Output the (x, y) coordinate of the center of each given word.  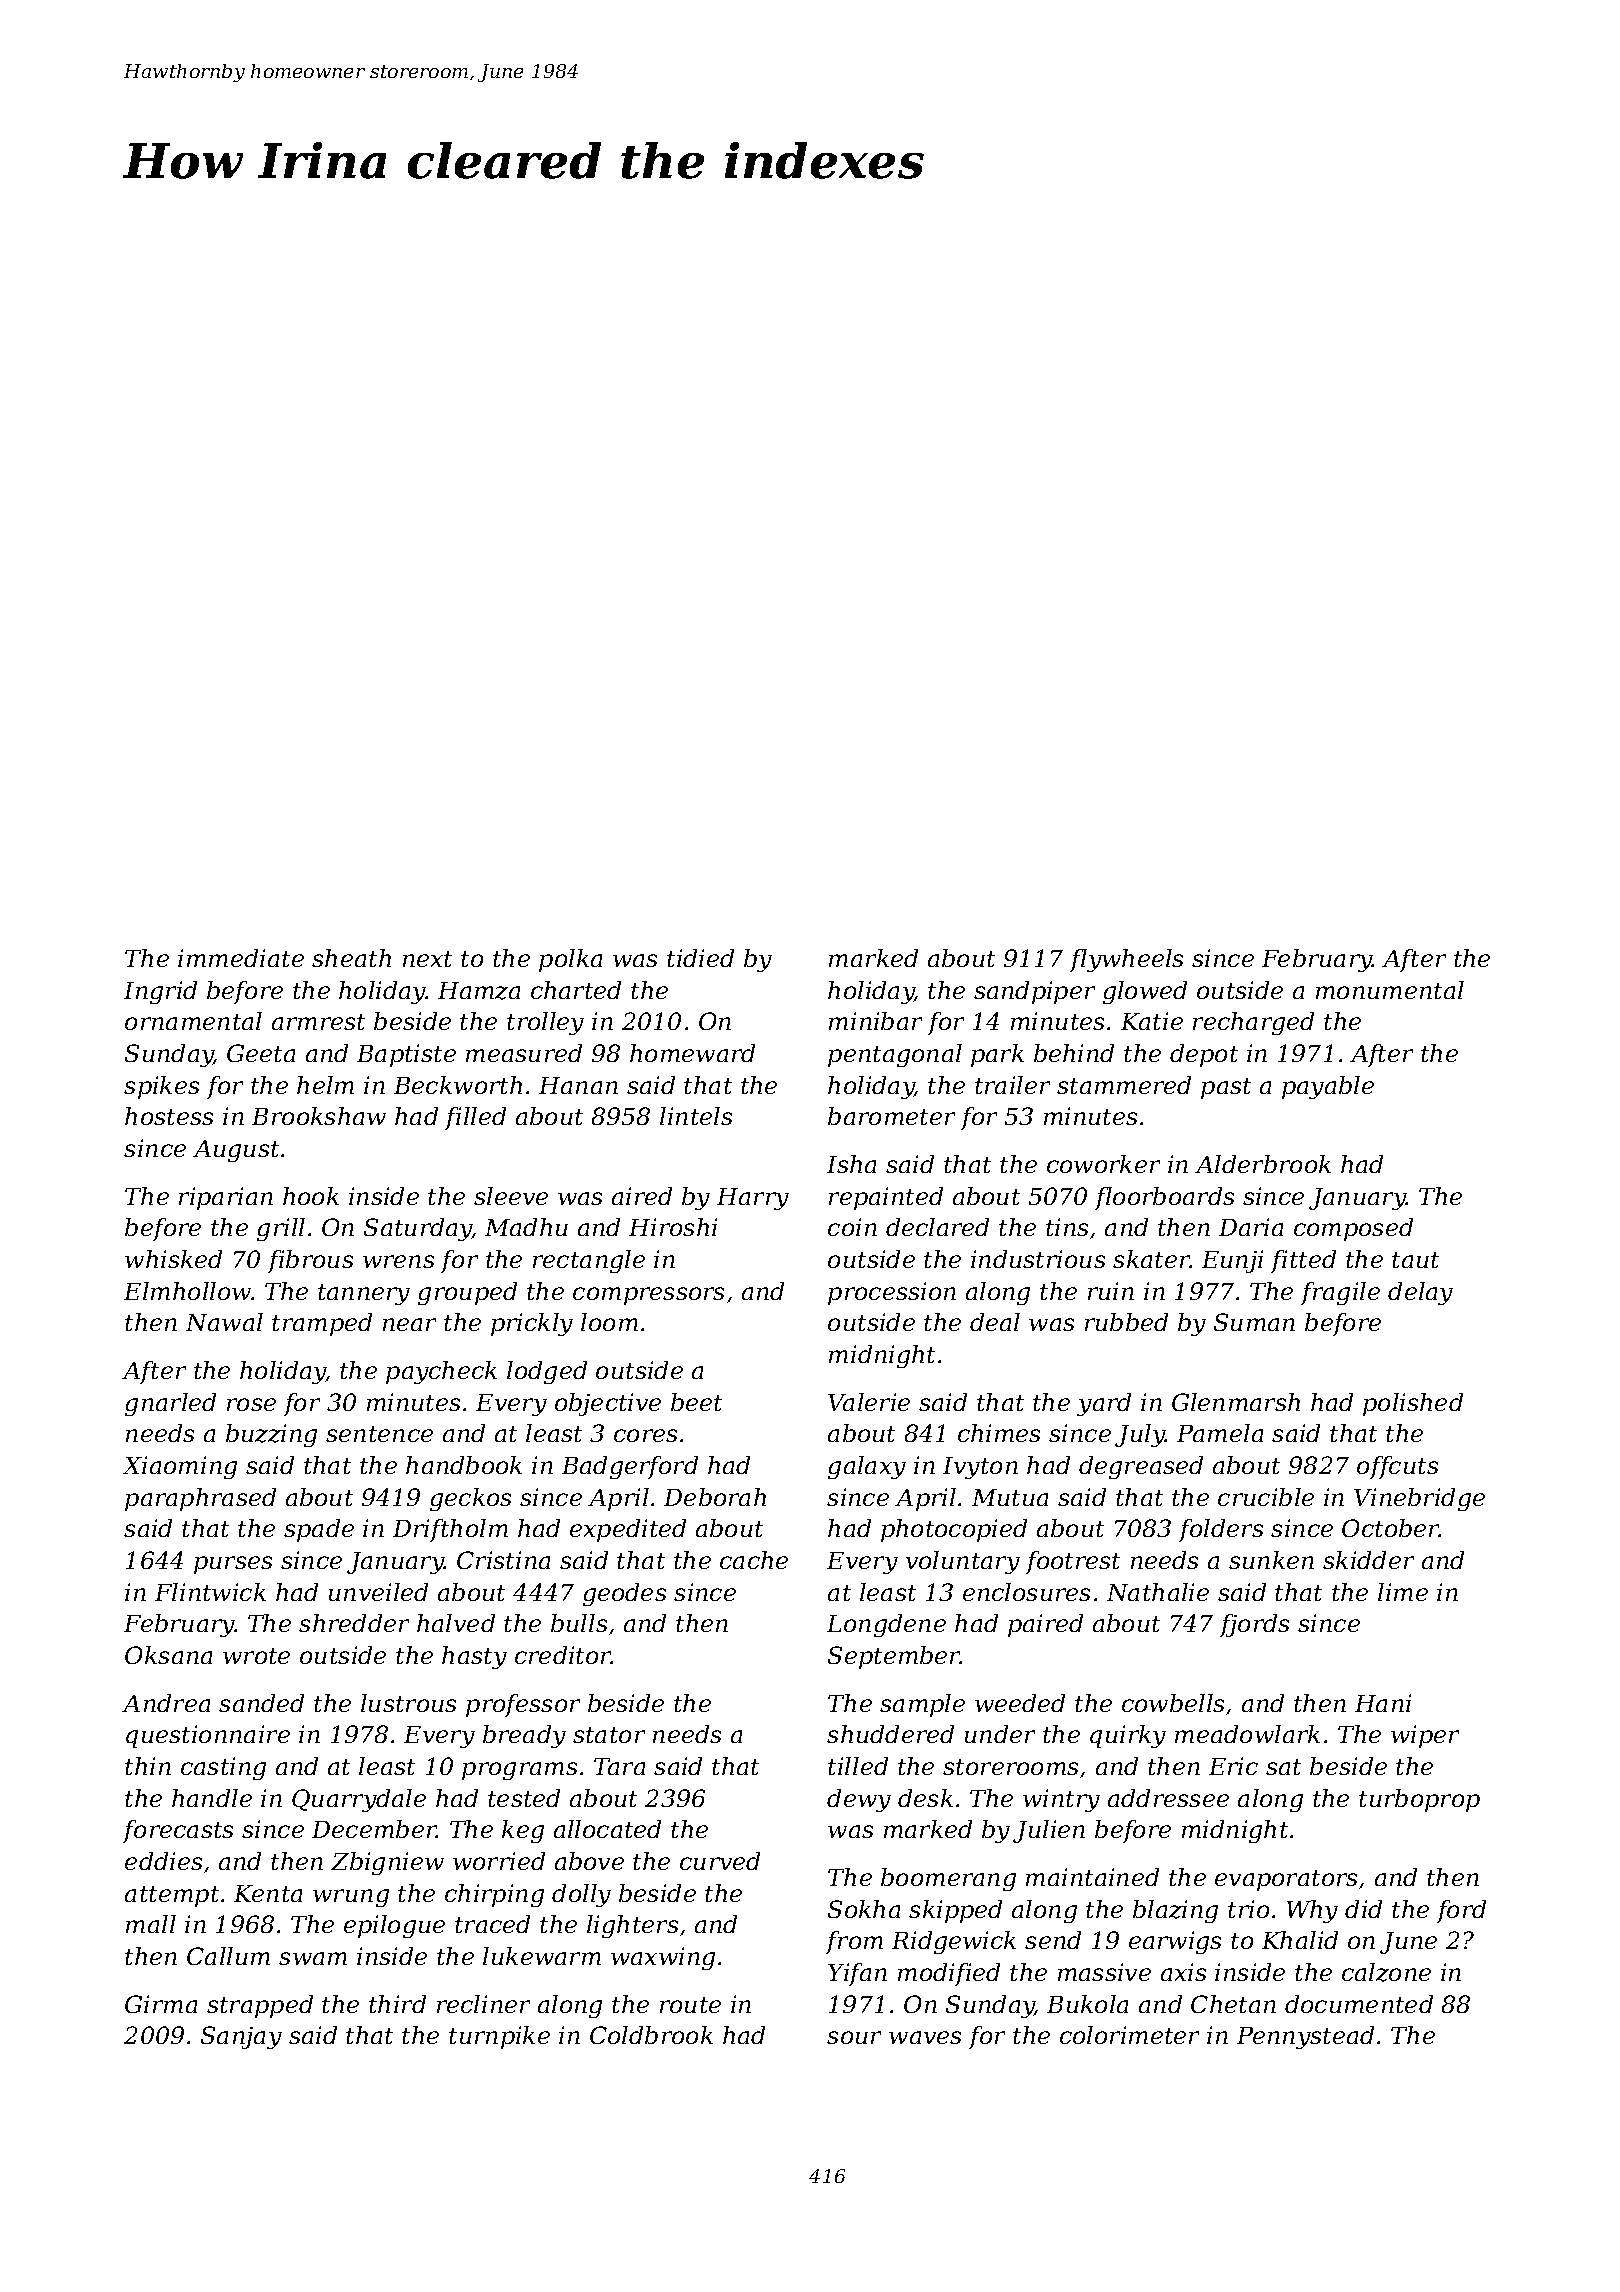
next (427, 959)
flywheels (1126, 960)
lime (1403, 1592)
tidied (700, 958)
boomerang (948, 1879)
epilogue (394, 1926)
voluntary (963, 1562)
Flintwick (210, 1592)
